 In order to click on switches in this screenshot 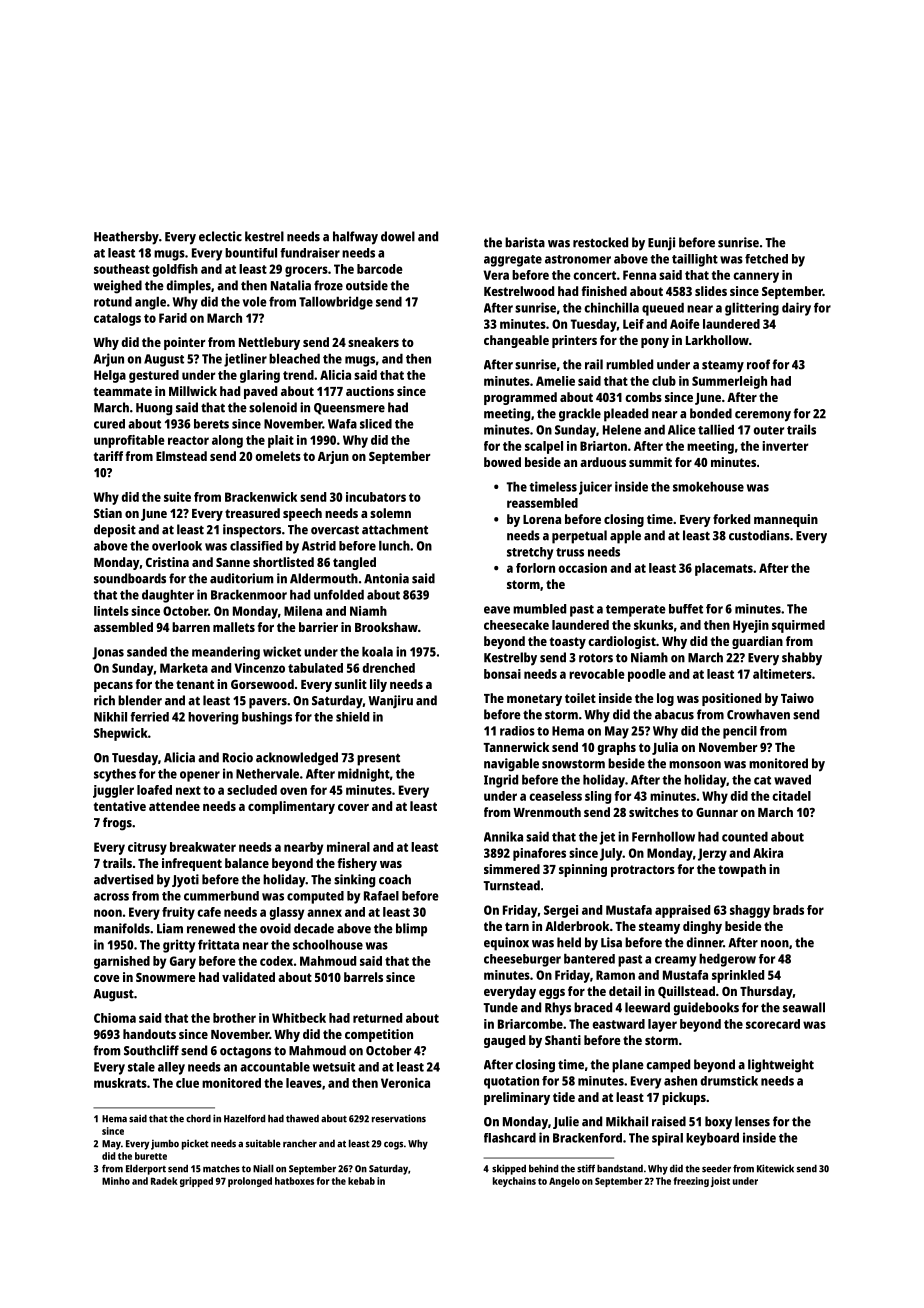, I will do `click(654, 812)`.
